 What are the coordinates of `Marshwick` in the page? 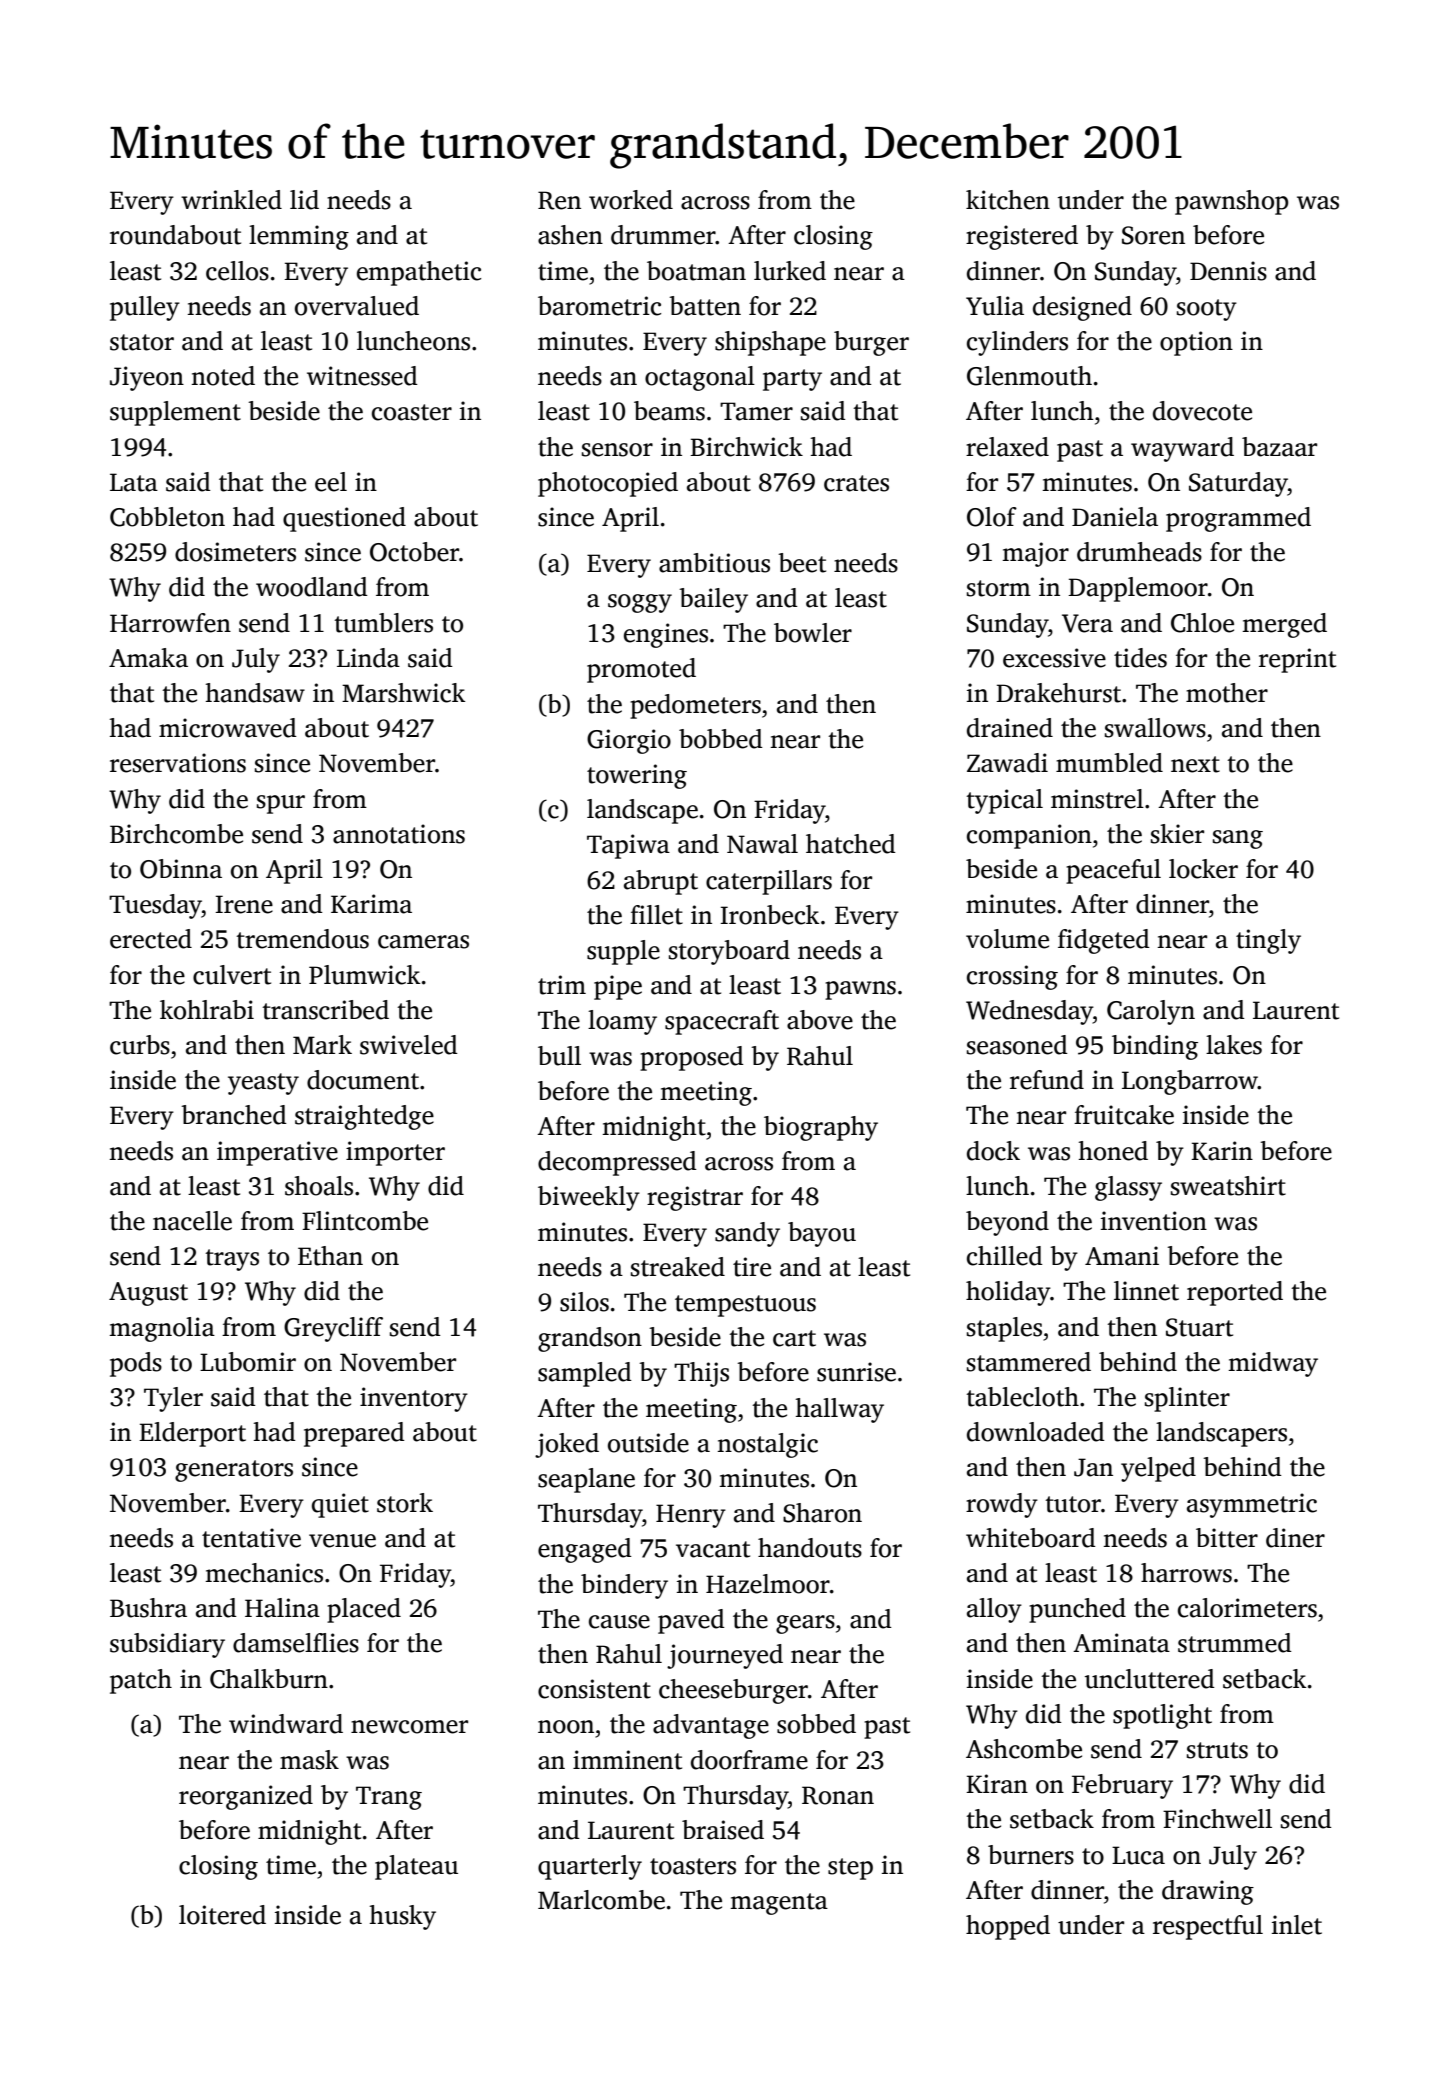 It's located at (403, 693).
